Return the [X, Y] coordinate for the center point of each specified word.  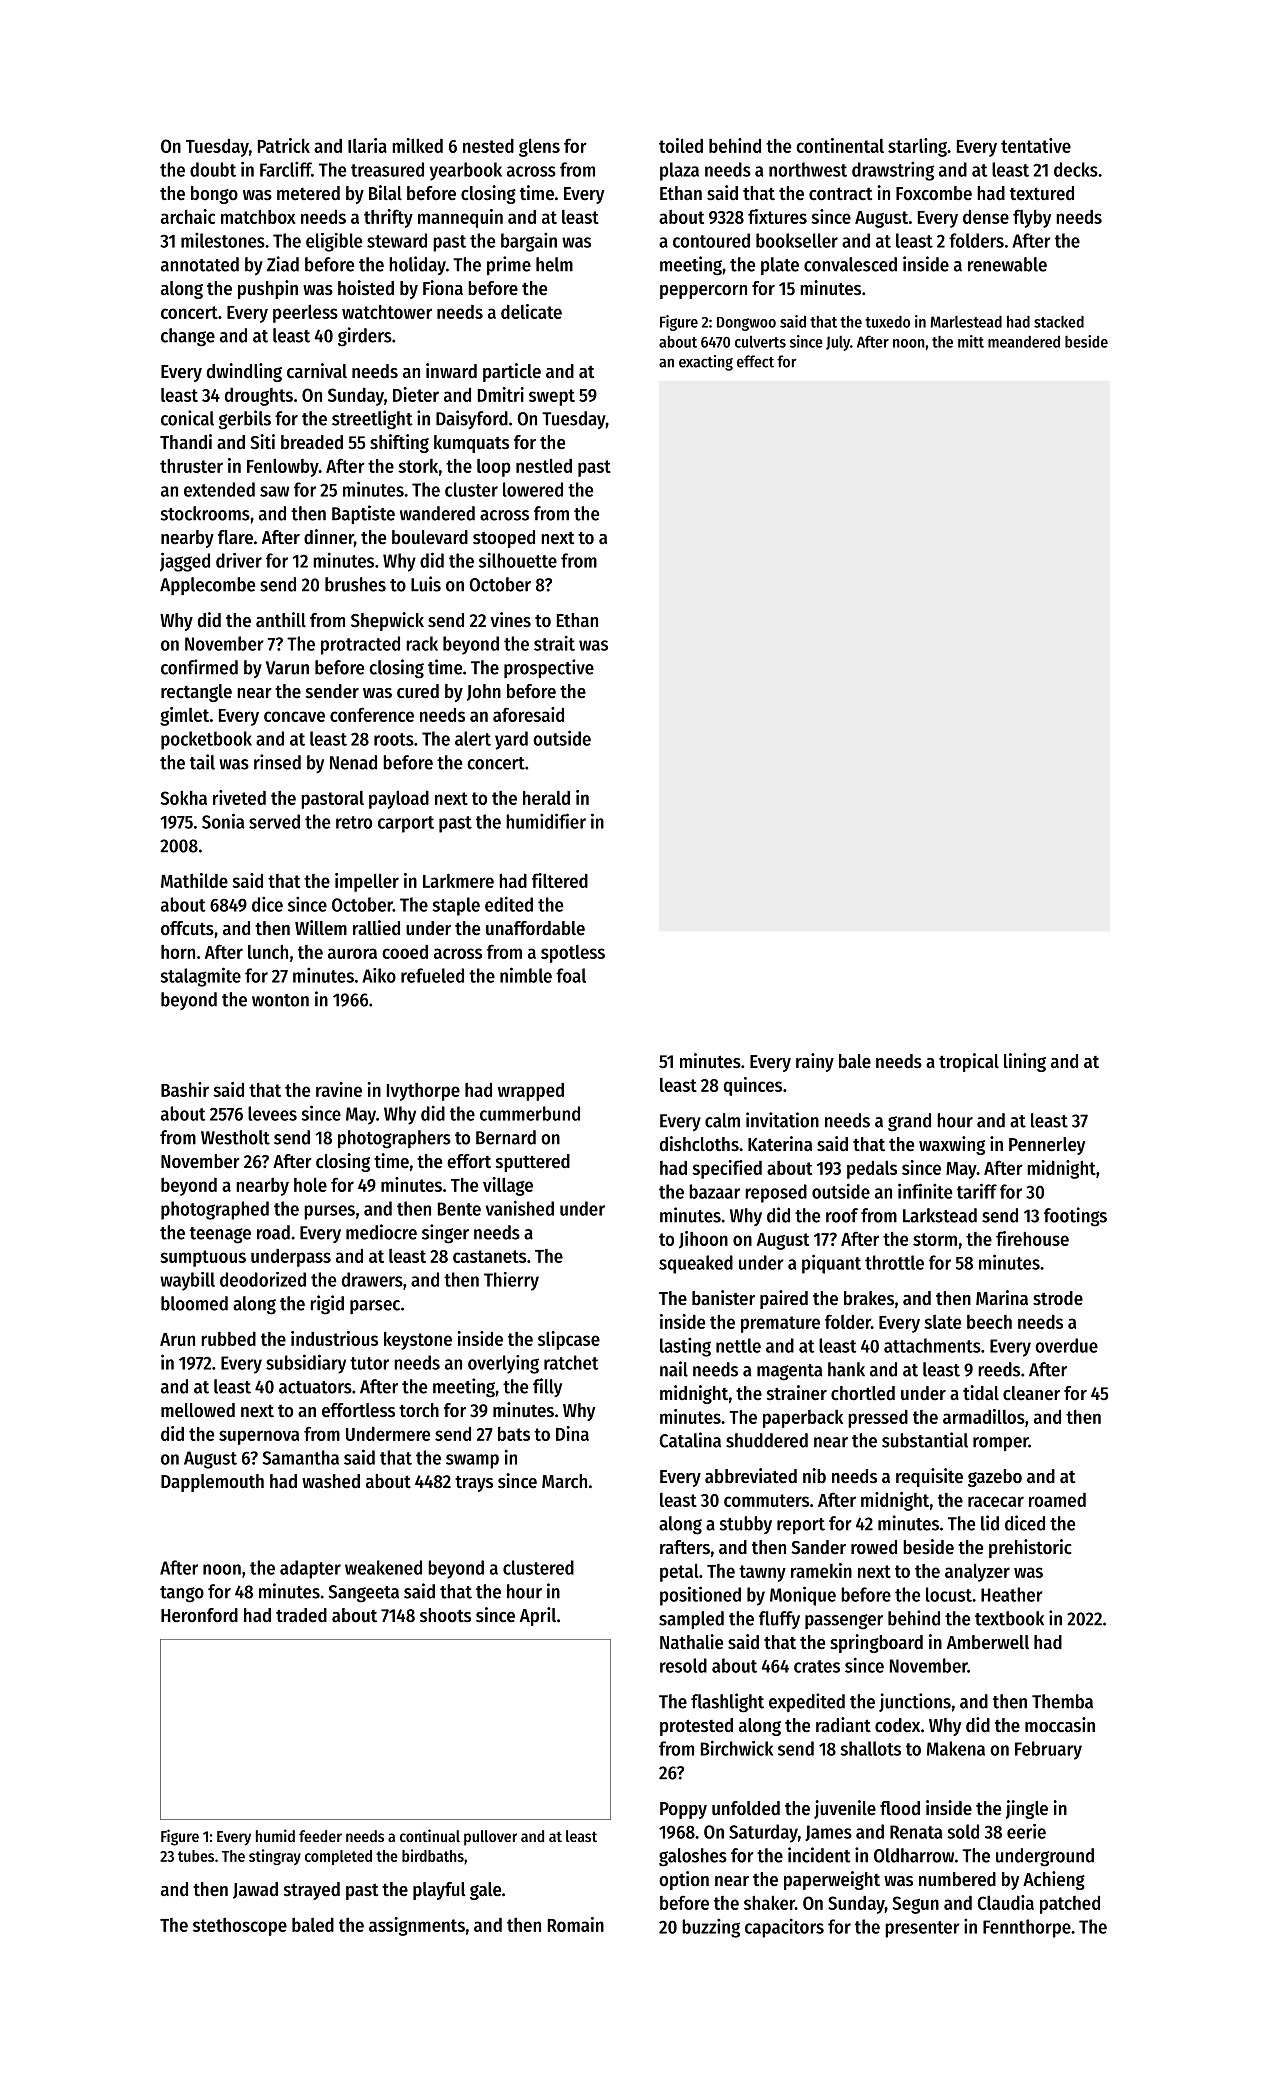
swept [552, 397]
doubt [213, 169]
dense [986, 216]
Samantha [301, 1457]
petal [679, 1572]
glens [539, 147]
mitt [971, 341]
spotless [573, 954]
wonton [280, 1000]
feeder [320, 1836]
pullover [490, 1838]
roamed [1057, 1500]
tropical [969, 1062]
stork [418, 466]
